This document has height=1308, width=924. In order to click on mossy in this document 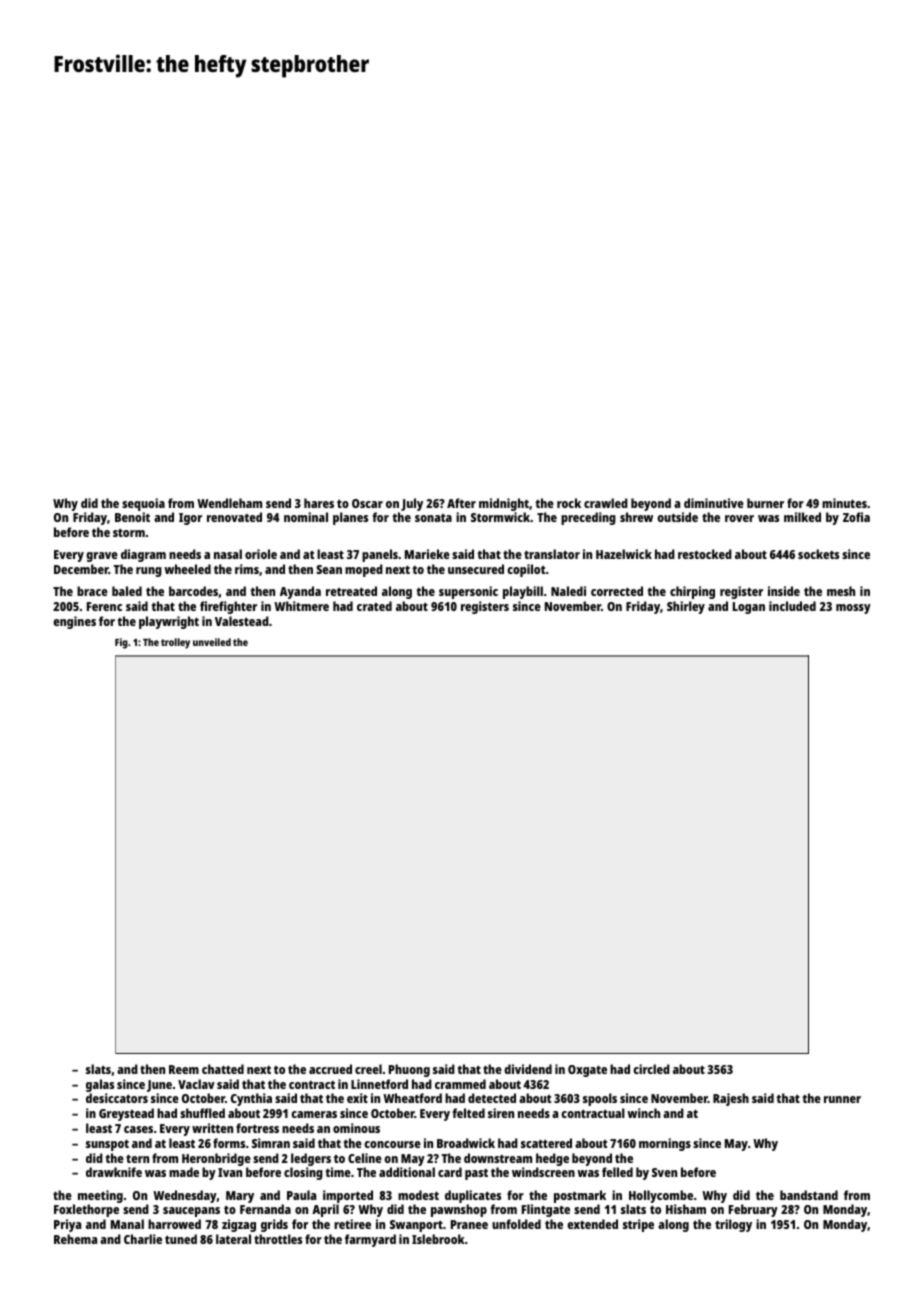, I will do `click(853, 609)`.
